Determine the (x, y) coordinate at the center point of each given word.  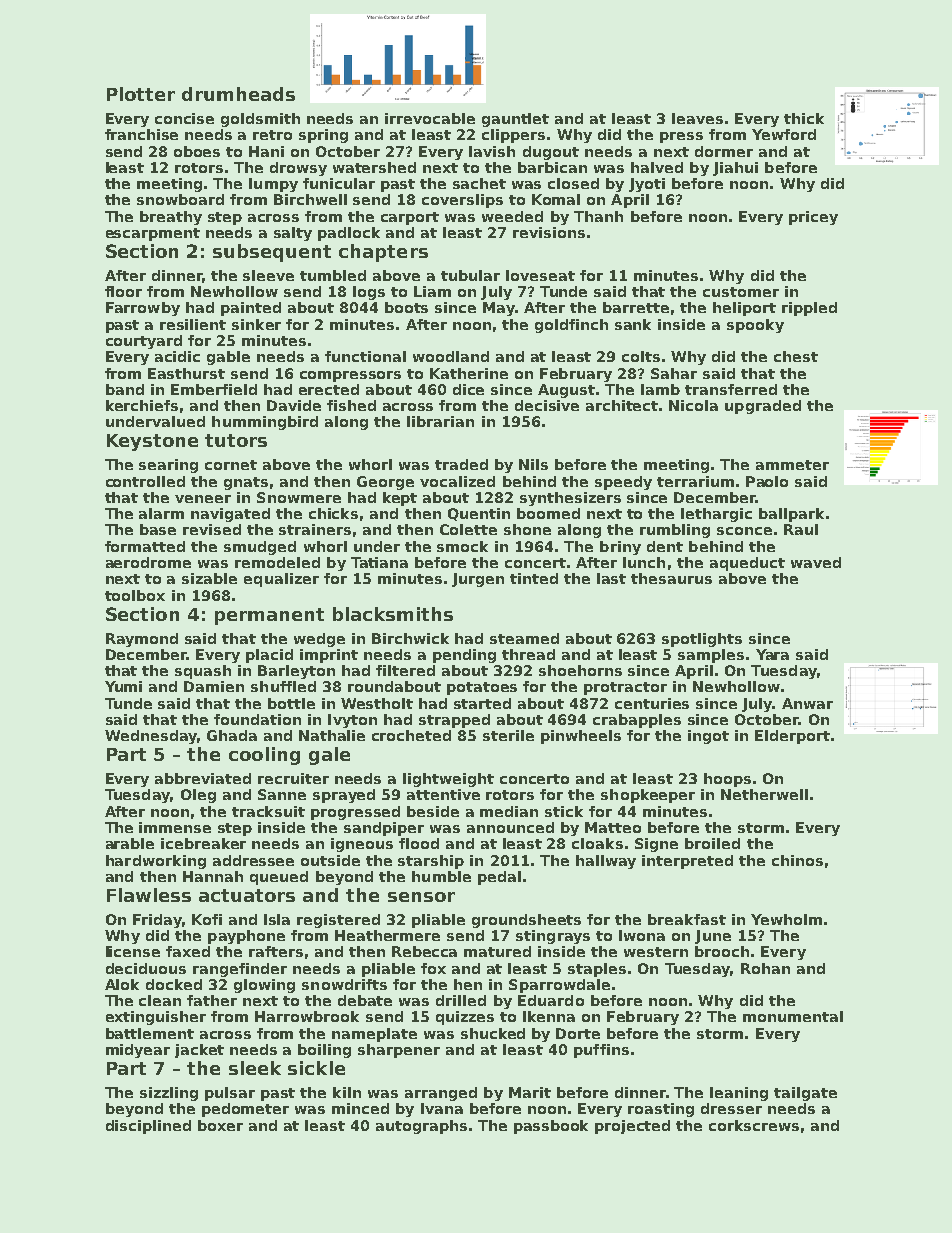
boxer (220, 1125)
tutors (236, 440)
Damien (214, 686)
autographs (421, 1127)
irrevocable (430, 118)
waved (816, 562)
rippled (809, 309)
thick (804, 118)
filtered (405, 670)
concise (184, 118)
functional (365, 356)
